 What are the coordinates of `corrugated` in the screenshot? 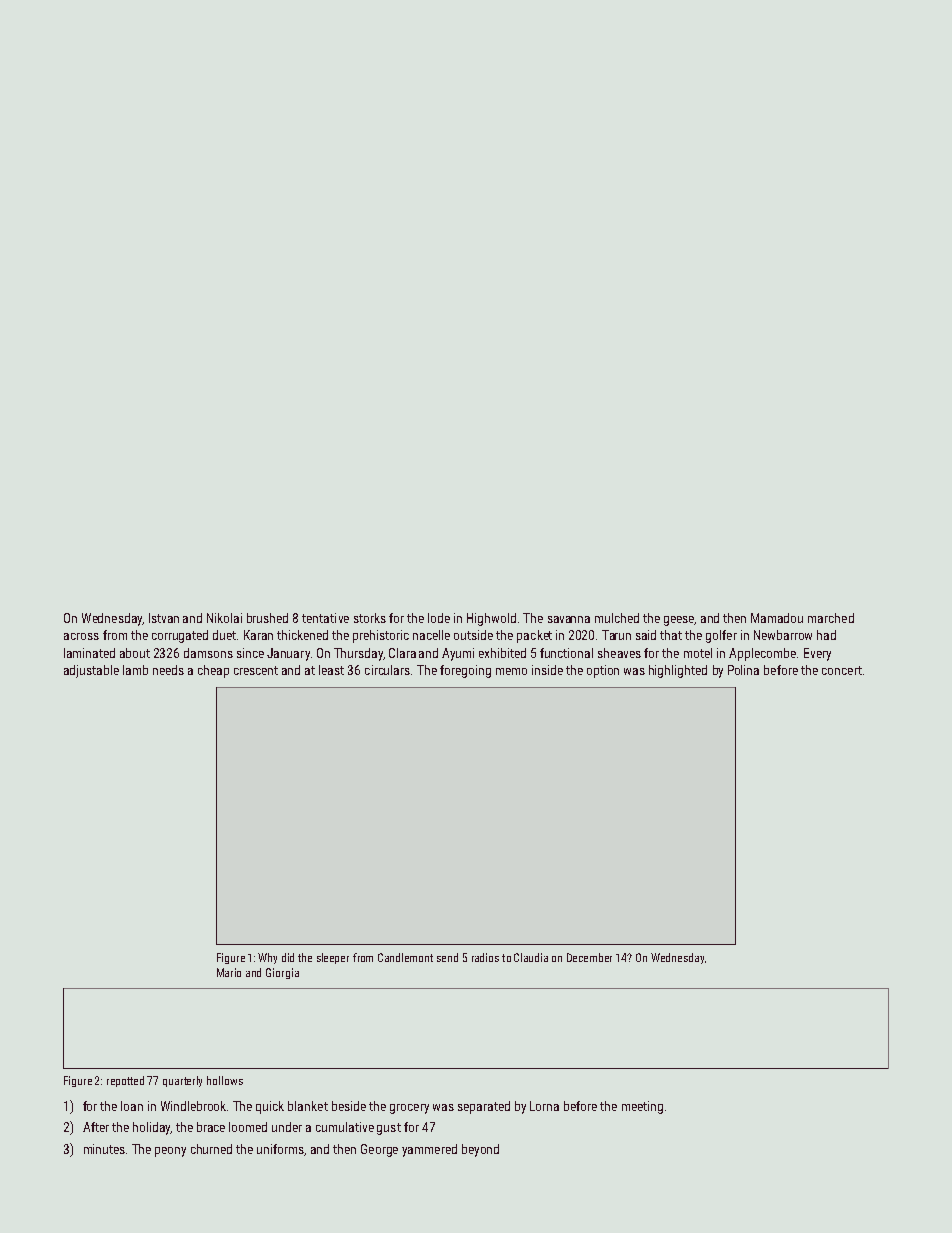 It's located at (180, 636).
